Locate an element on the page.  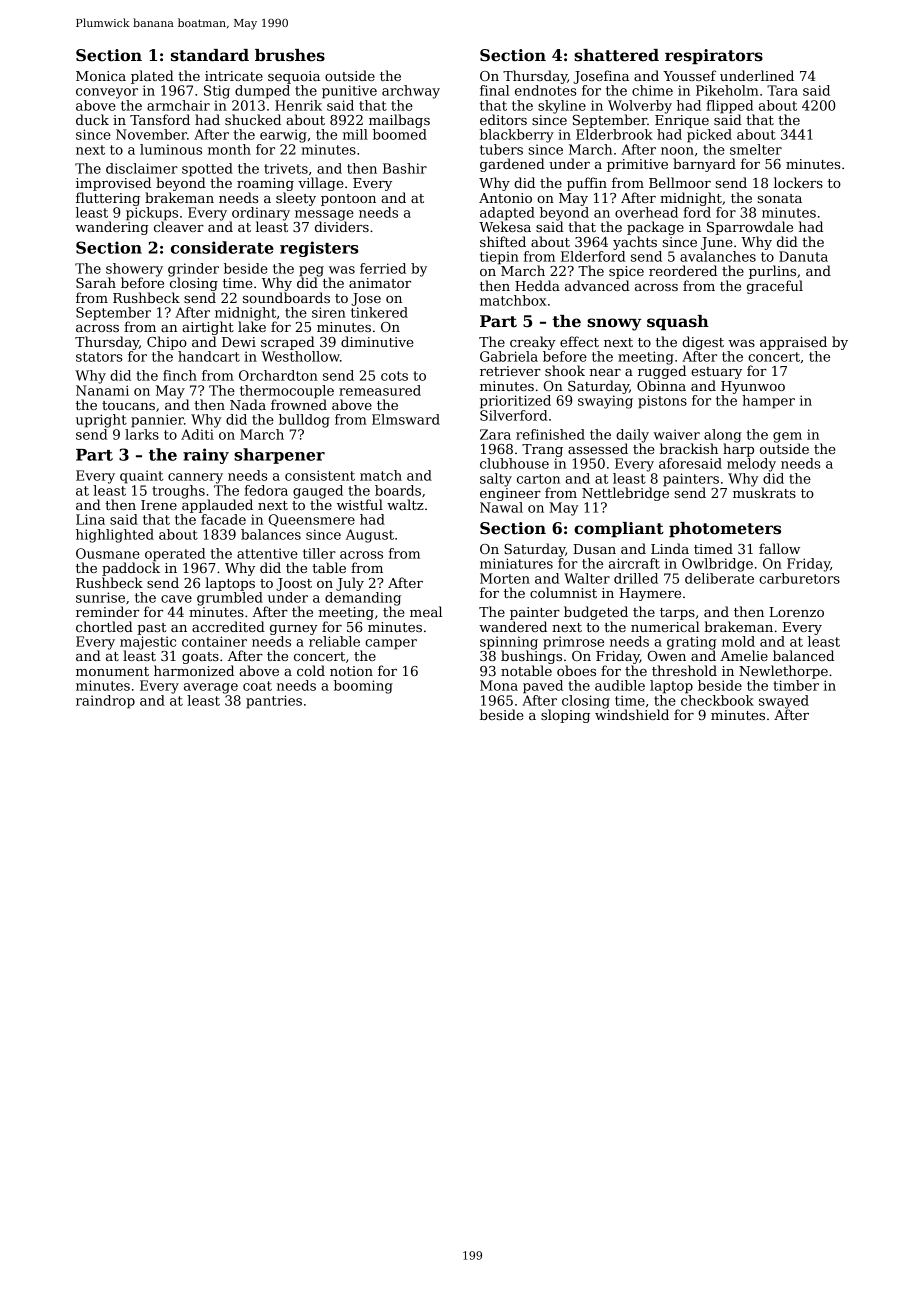
Trang is located at coordinates (542, 450).
